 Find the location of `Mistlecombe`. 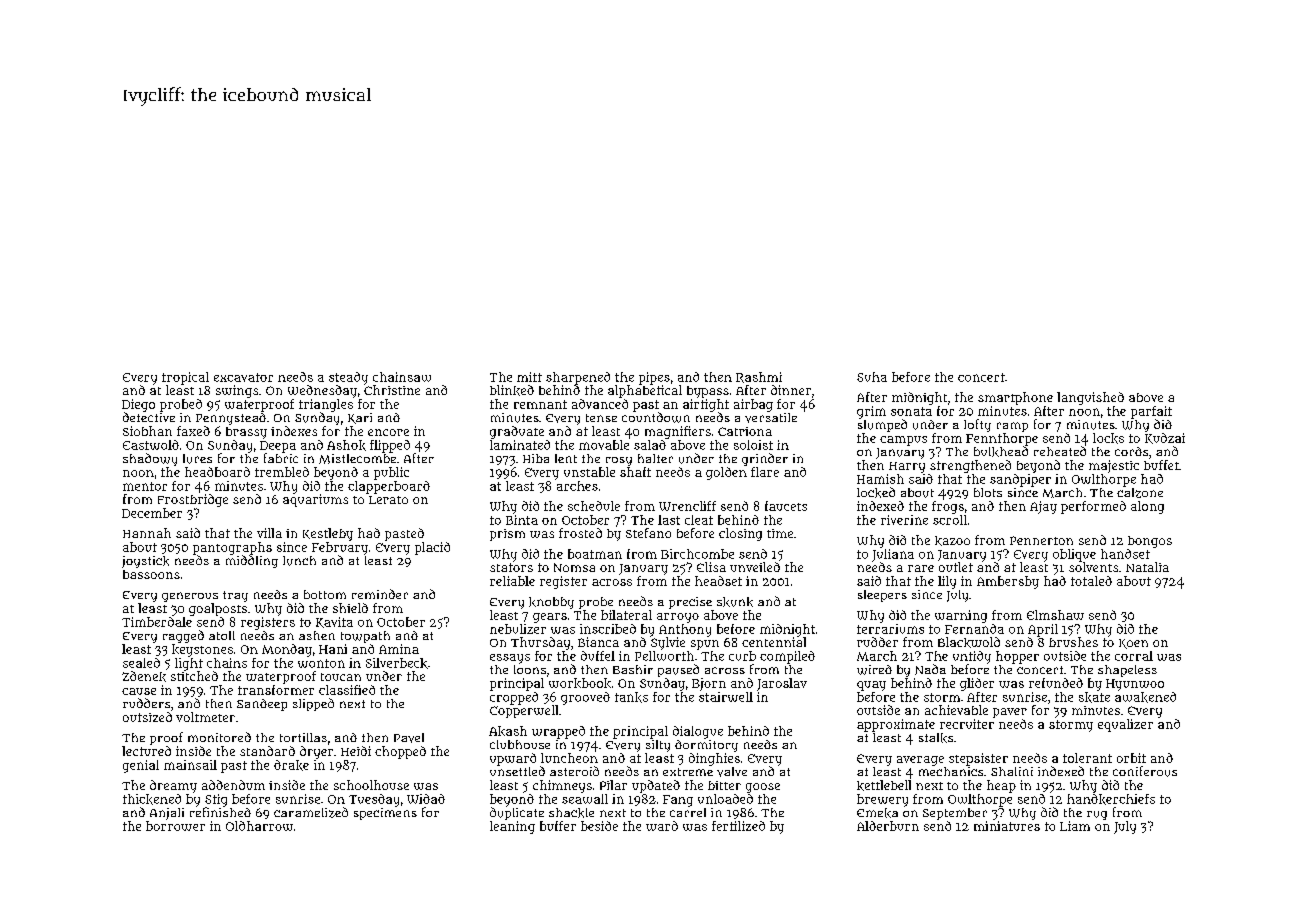

Mistlecombe is located at coordinates (357, 459).
